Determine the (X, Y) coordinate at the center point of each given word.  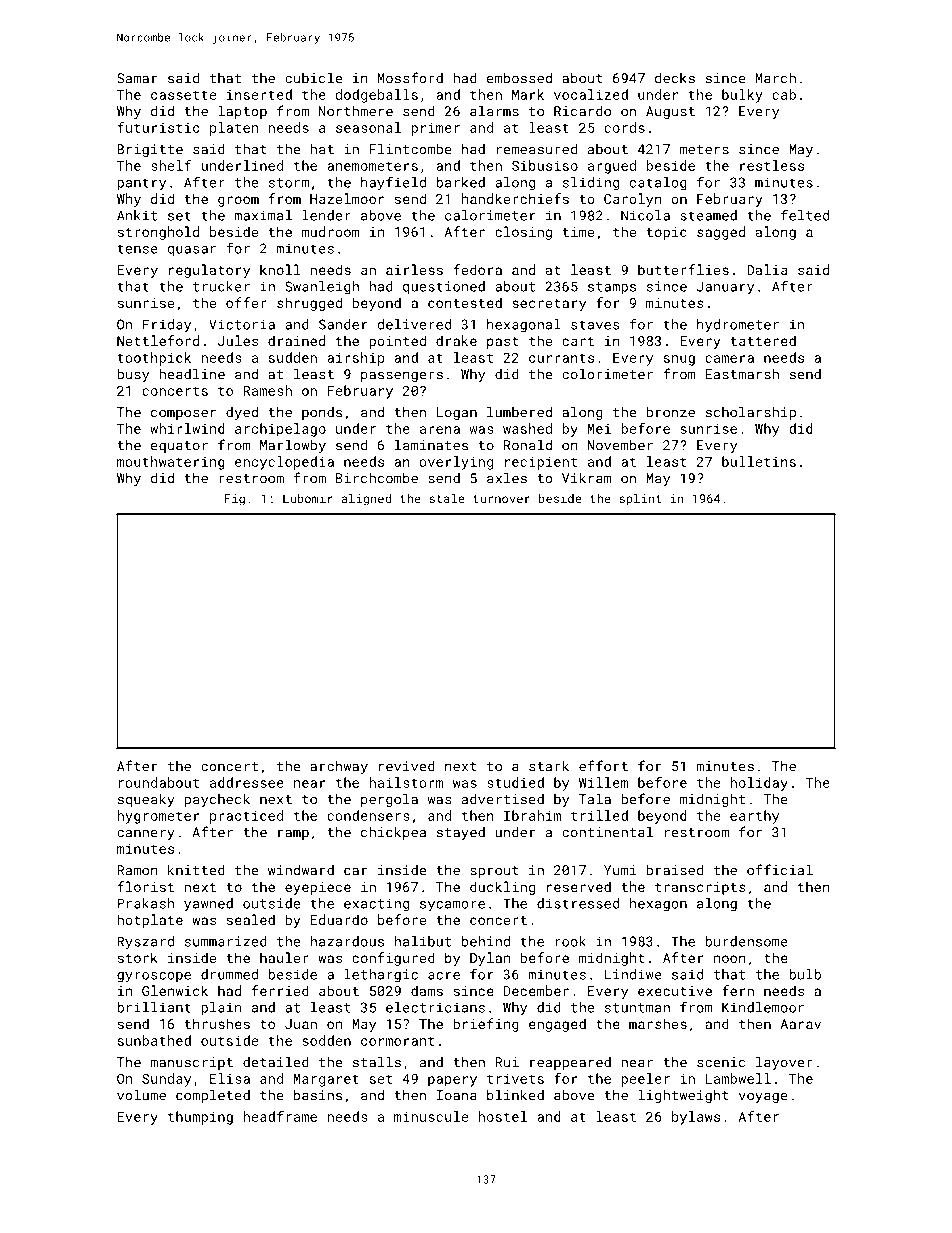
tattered (763, 340)
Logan (457, 413)
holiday (759, 784)
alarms (494, 111)
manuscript (191, 1063)
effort (603, 766)
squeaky (146, 800)
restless (772, 165)
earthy (754, 817)
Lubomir (308, 498)
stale (446, 498)
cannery (146, 834)
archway (339, 767)
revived (407, 766)
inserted (259, 94)
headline (192, 374)
